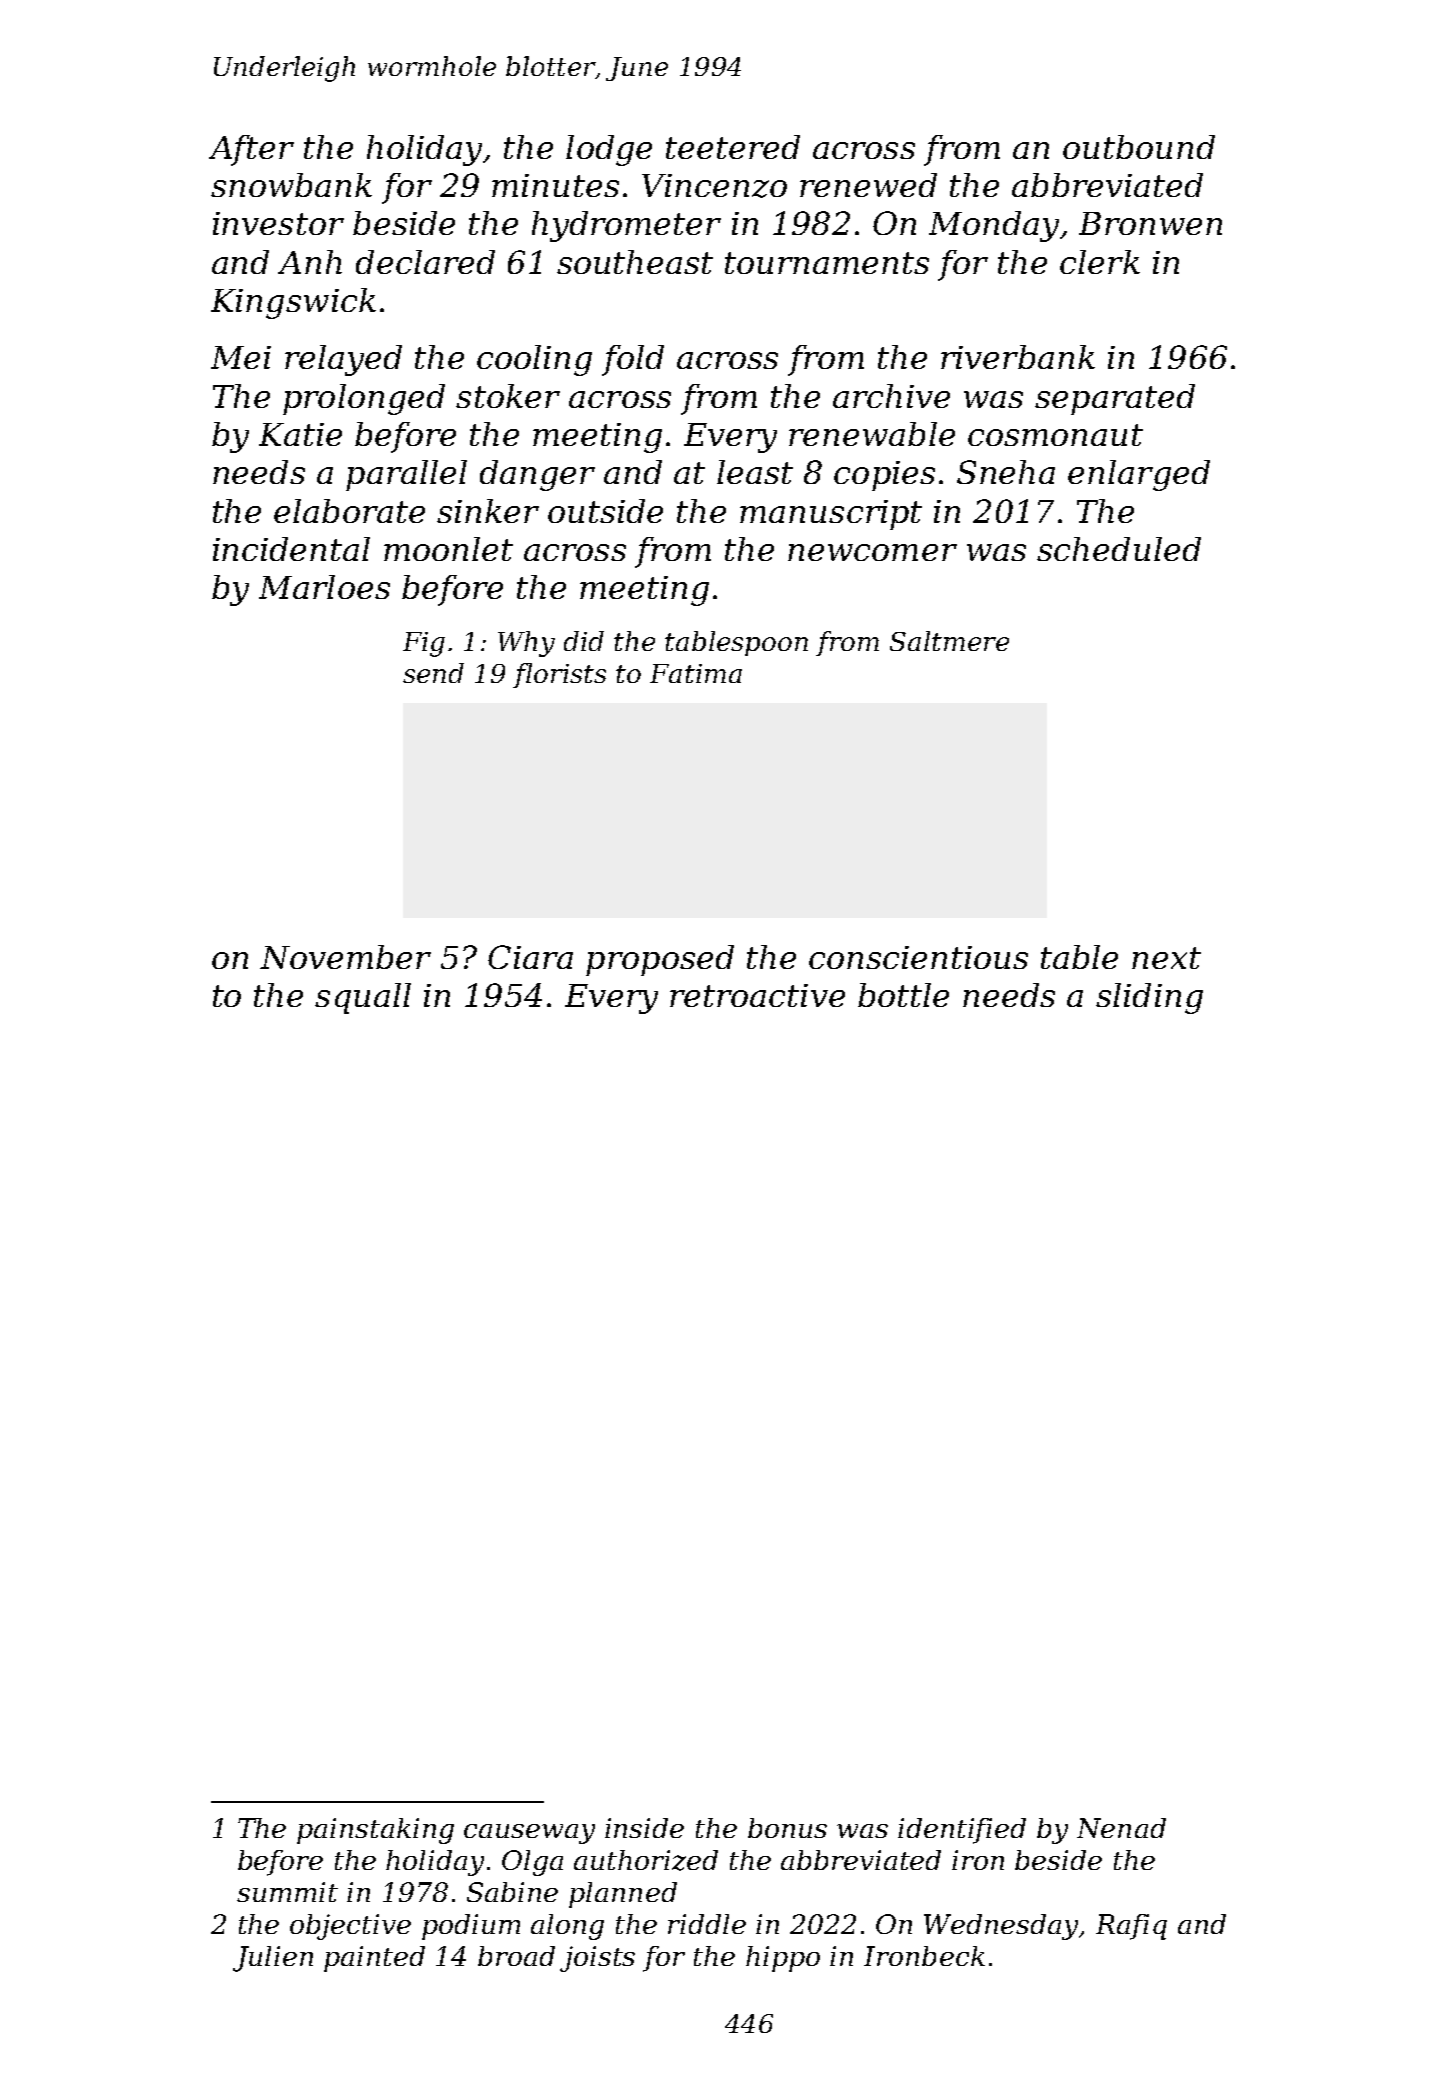  I want to click on Marloes, so click(324, 587).
